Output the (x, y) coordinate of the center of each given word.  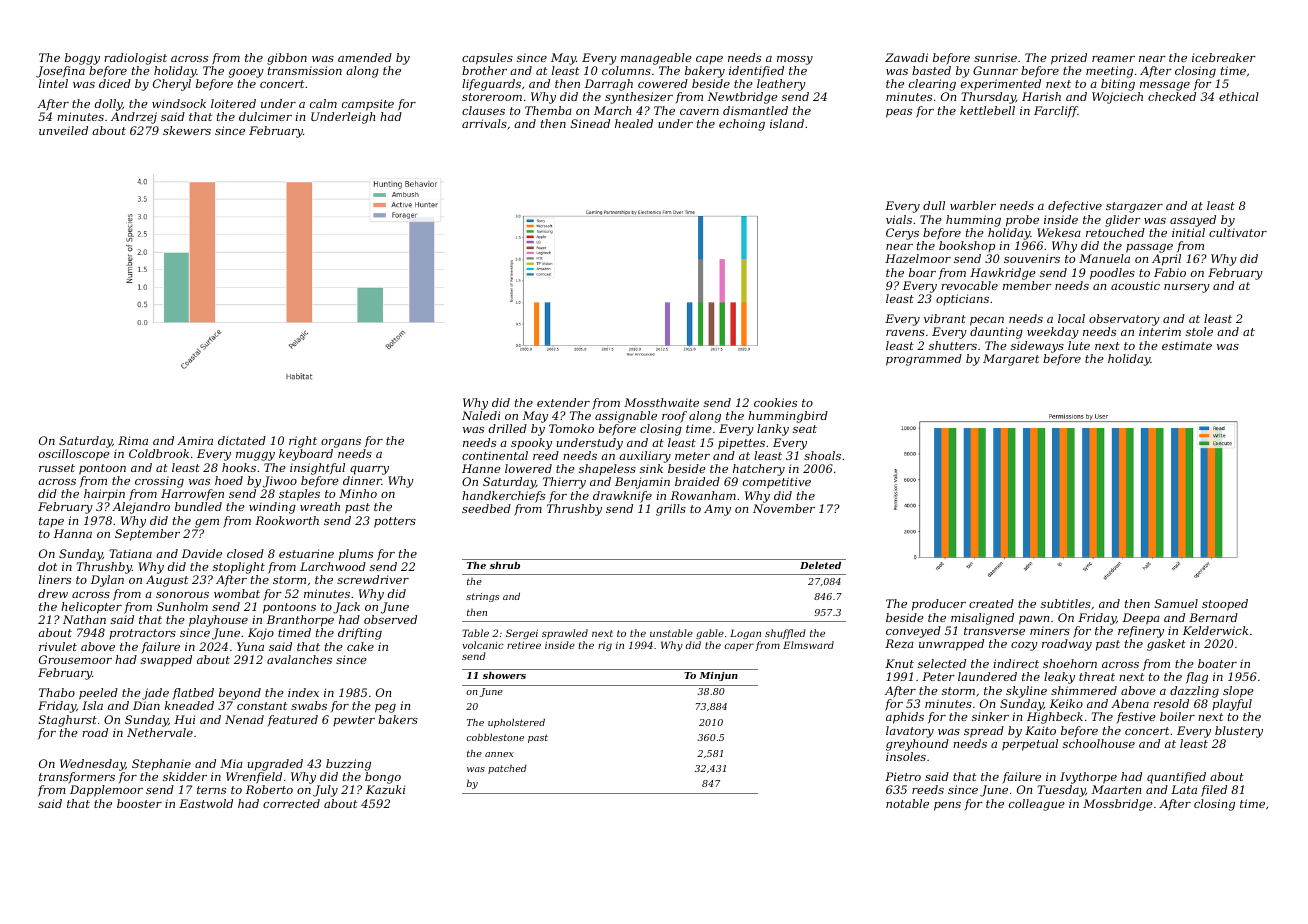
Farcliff (1056, 112)
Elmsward (808, 645)
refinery (1141, 632)
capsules (487, 59)
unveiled (63, 130)
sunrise (995, 57)
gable (710, 634)
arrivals (484, 123)
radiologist (135, 59)
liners (55, 579)
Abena (1130, 703)
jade (155, 694)
